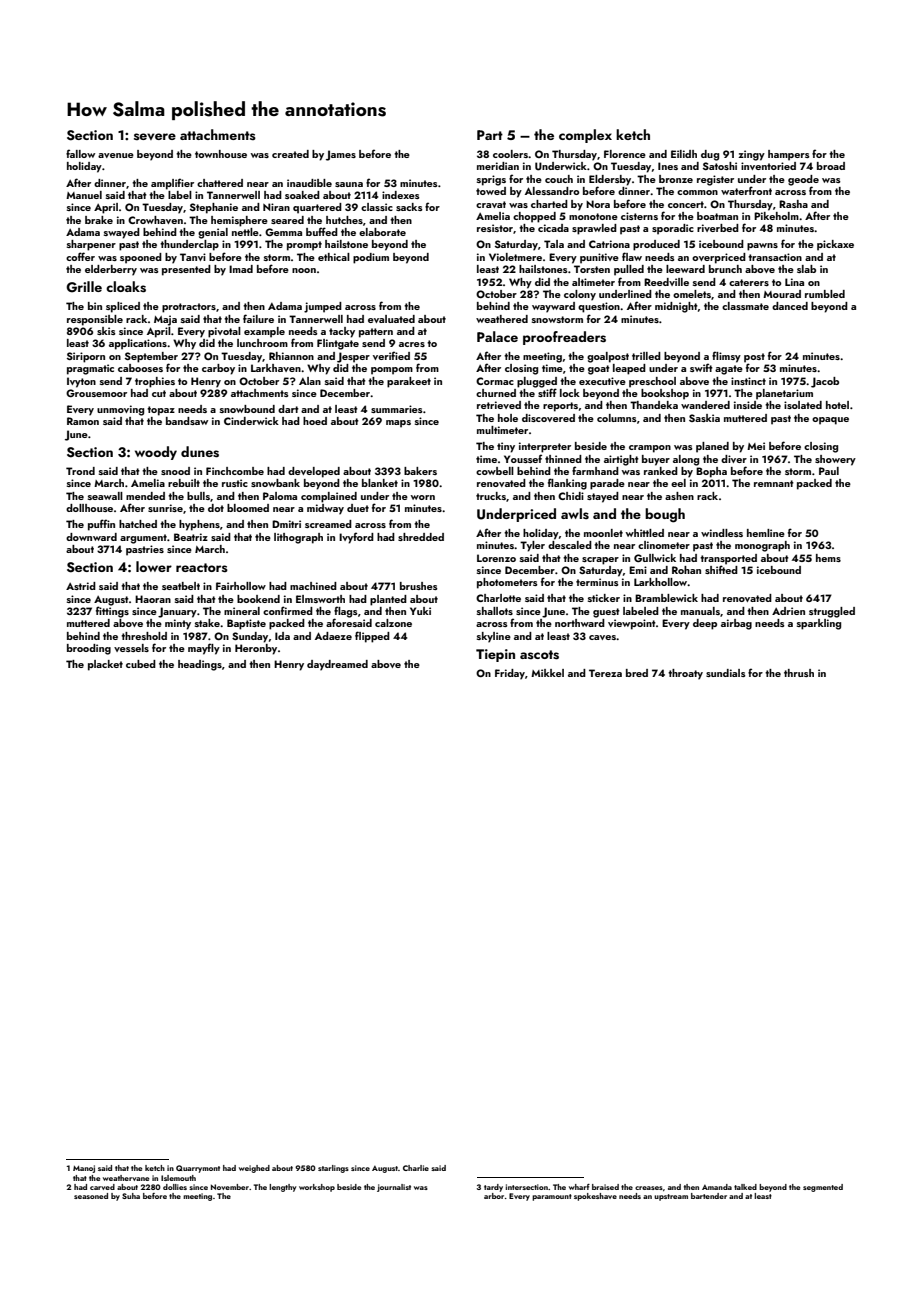 The height and width of the screenshot is (1308, 924). Describe the element at coordinates (250, 637) in the screenshot. I see `Sunday` at that location.
